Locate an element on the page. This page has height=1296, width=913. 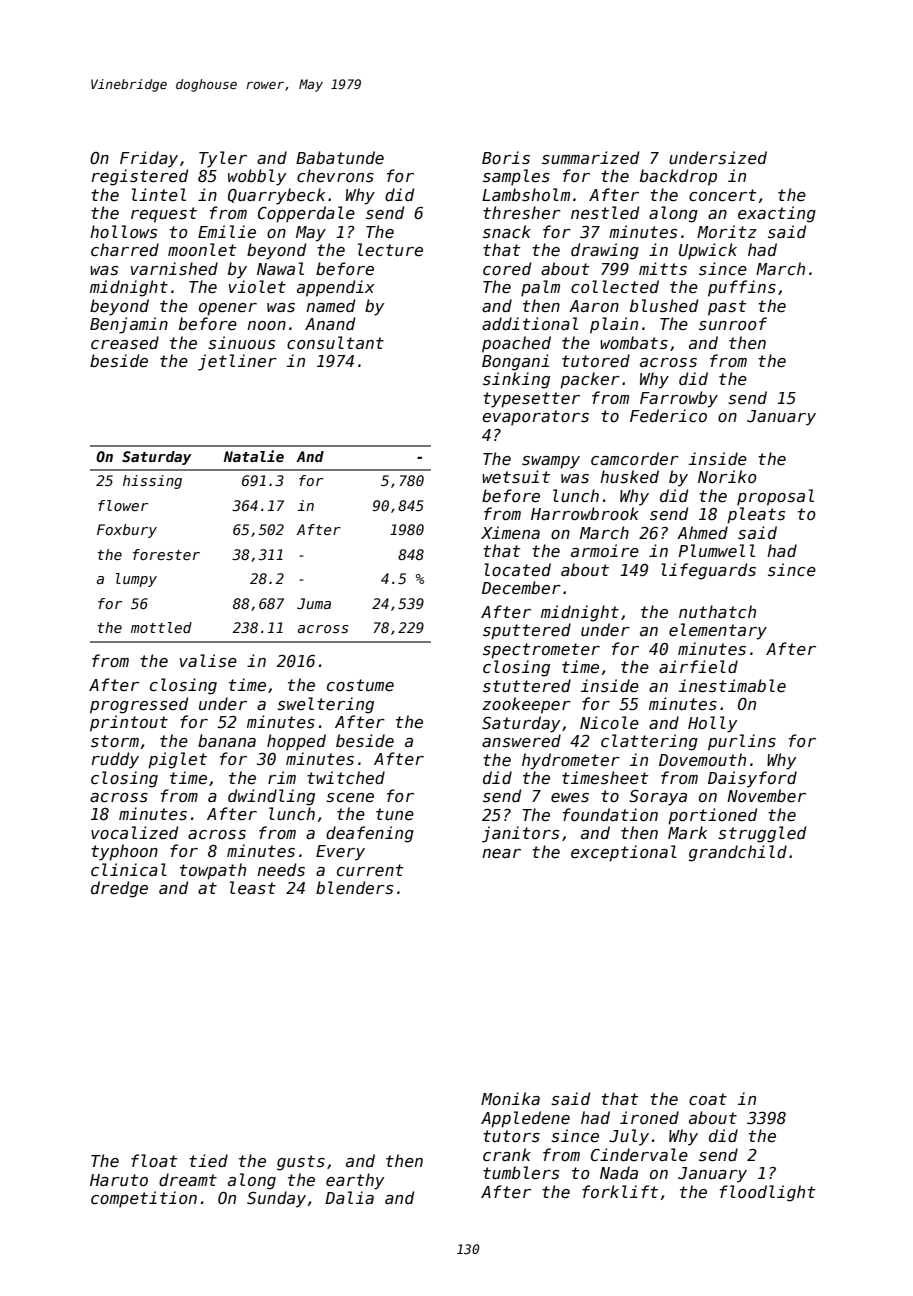
dredge is located at coordinates (119, 889).
